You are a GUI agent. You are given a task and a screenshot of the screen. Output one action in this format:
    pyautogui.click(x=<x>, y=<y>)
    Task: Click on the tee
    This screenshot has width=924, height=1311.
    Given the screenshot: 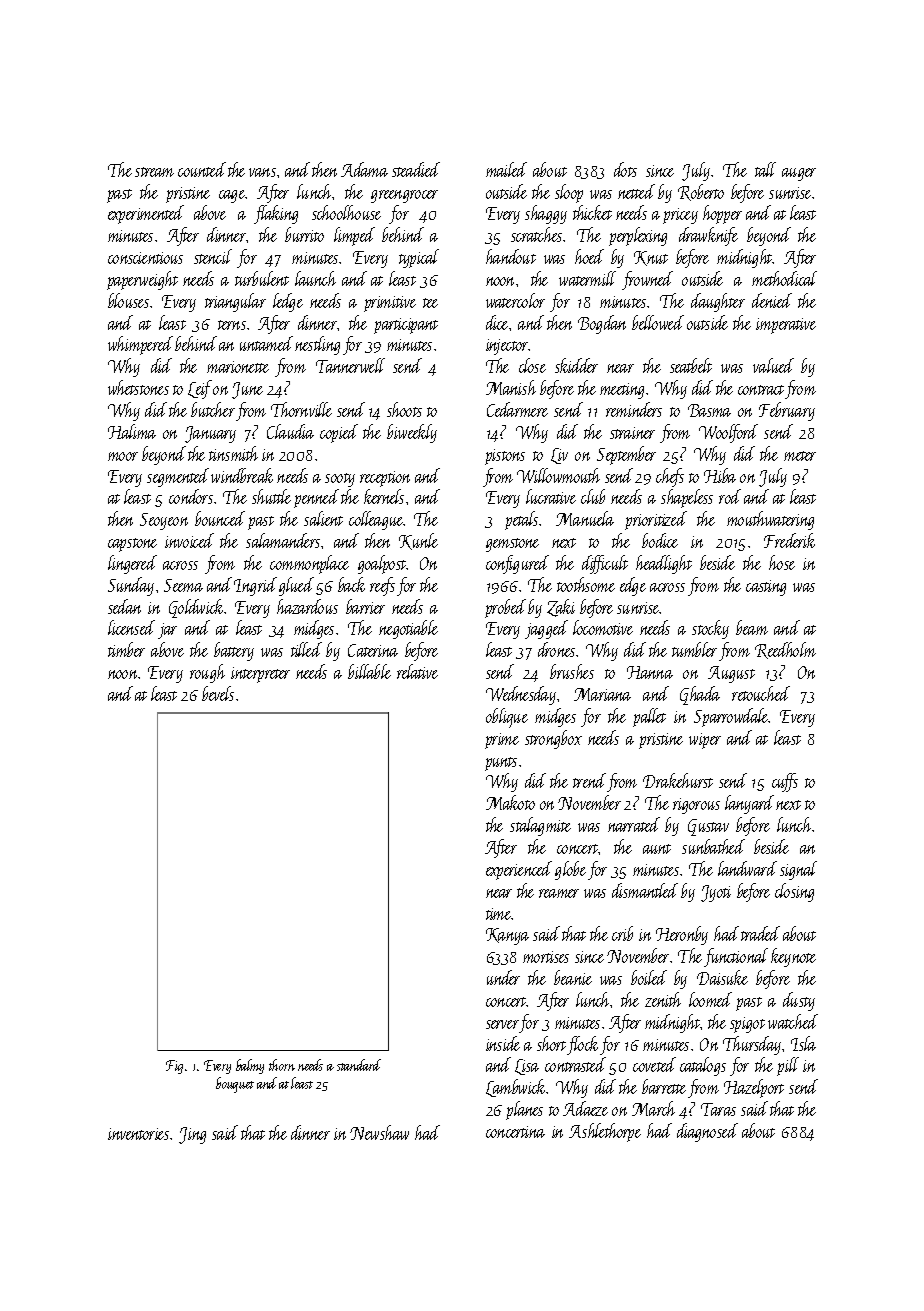 What is the action you would take?
    pyautogui.click(x=430, y=303)
